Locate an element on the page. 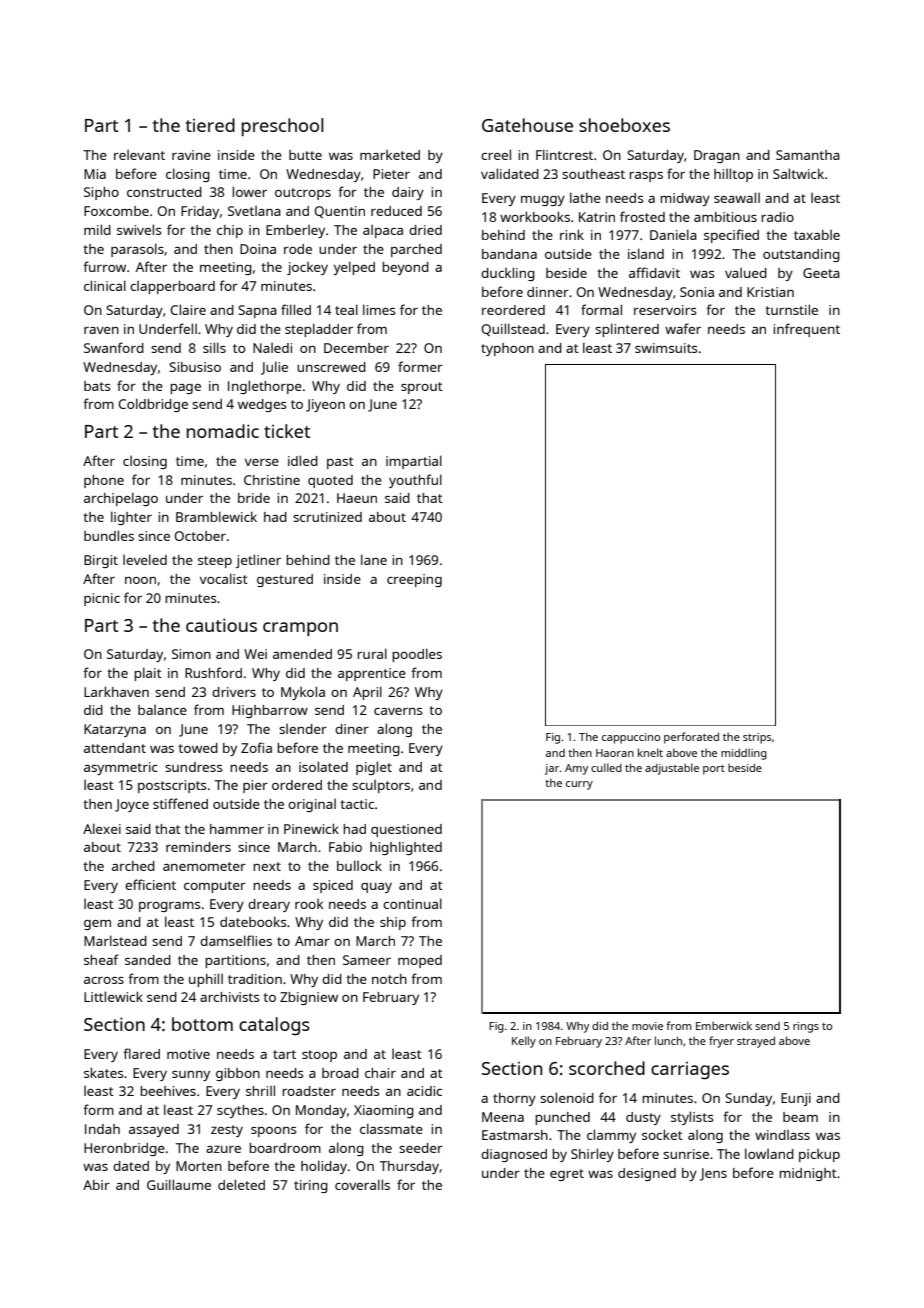 This image has height=1308, width=924. perforated is located at coordinates (691, 738).
